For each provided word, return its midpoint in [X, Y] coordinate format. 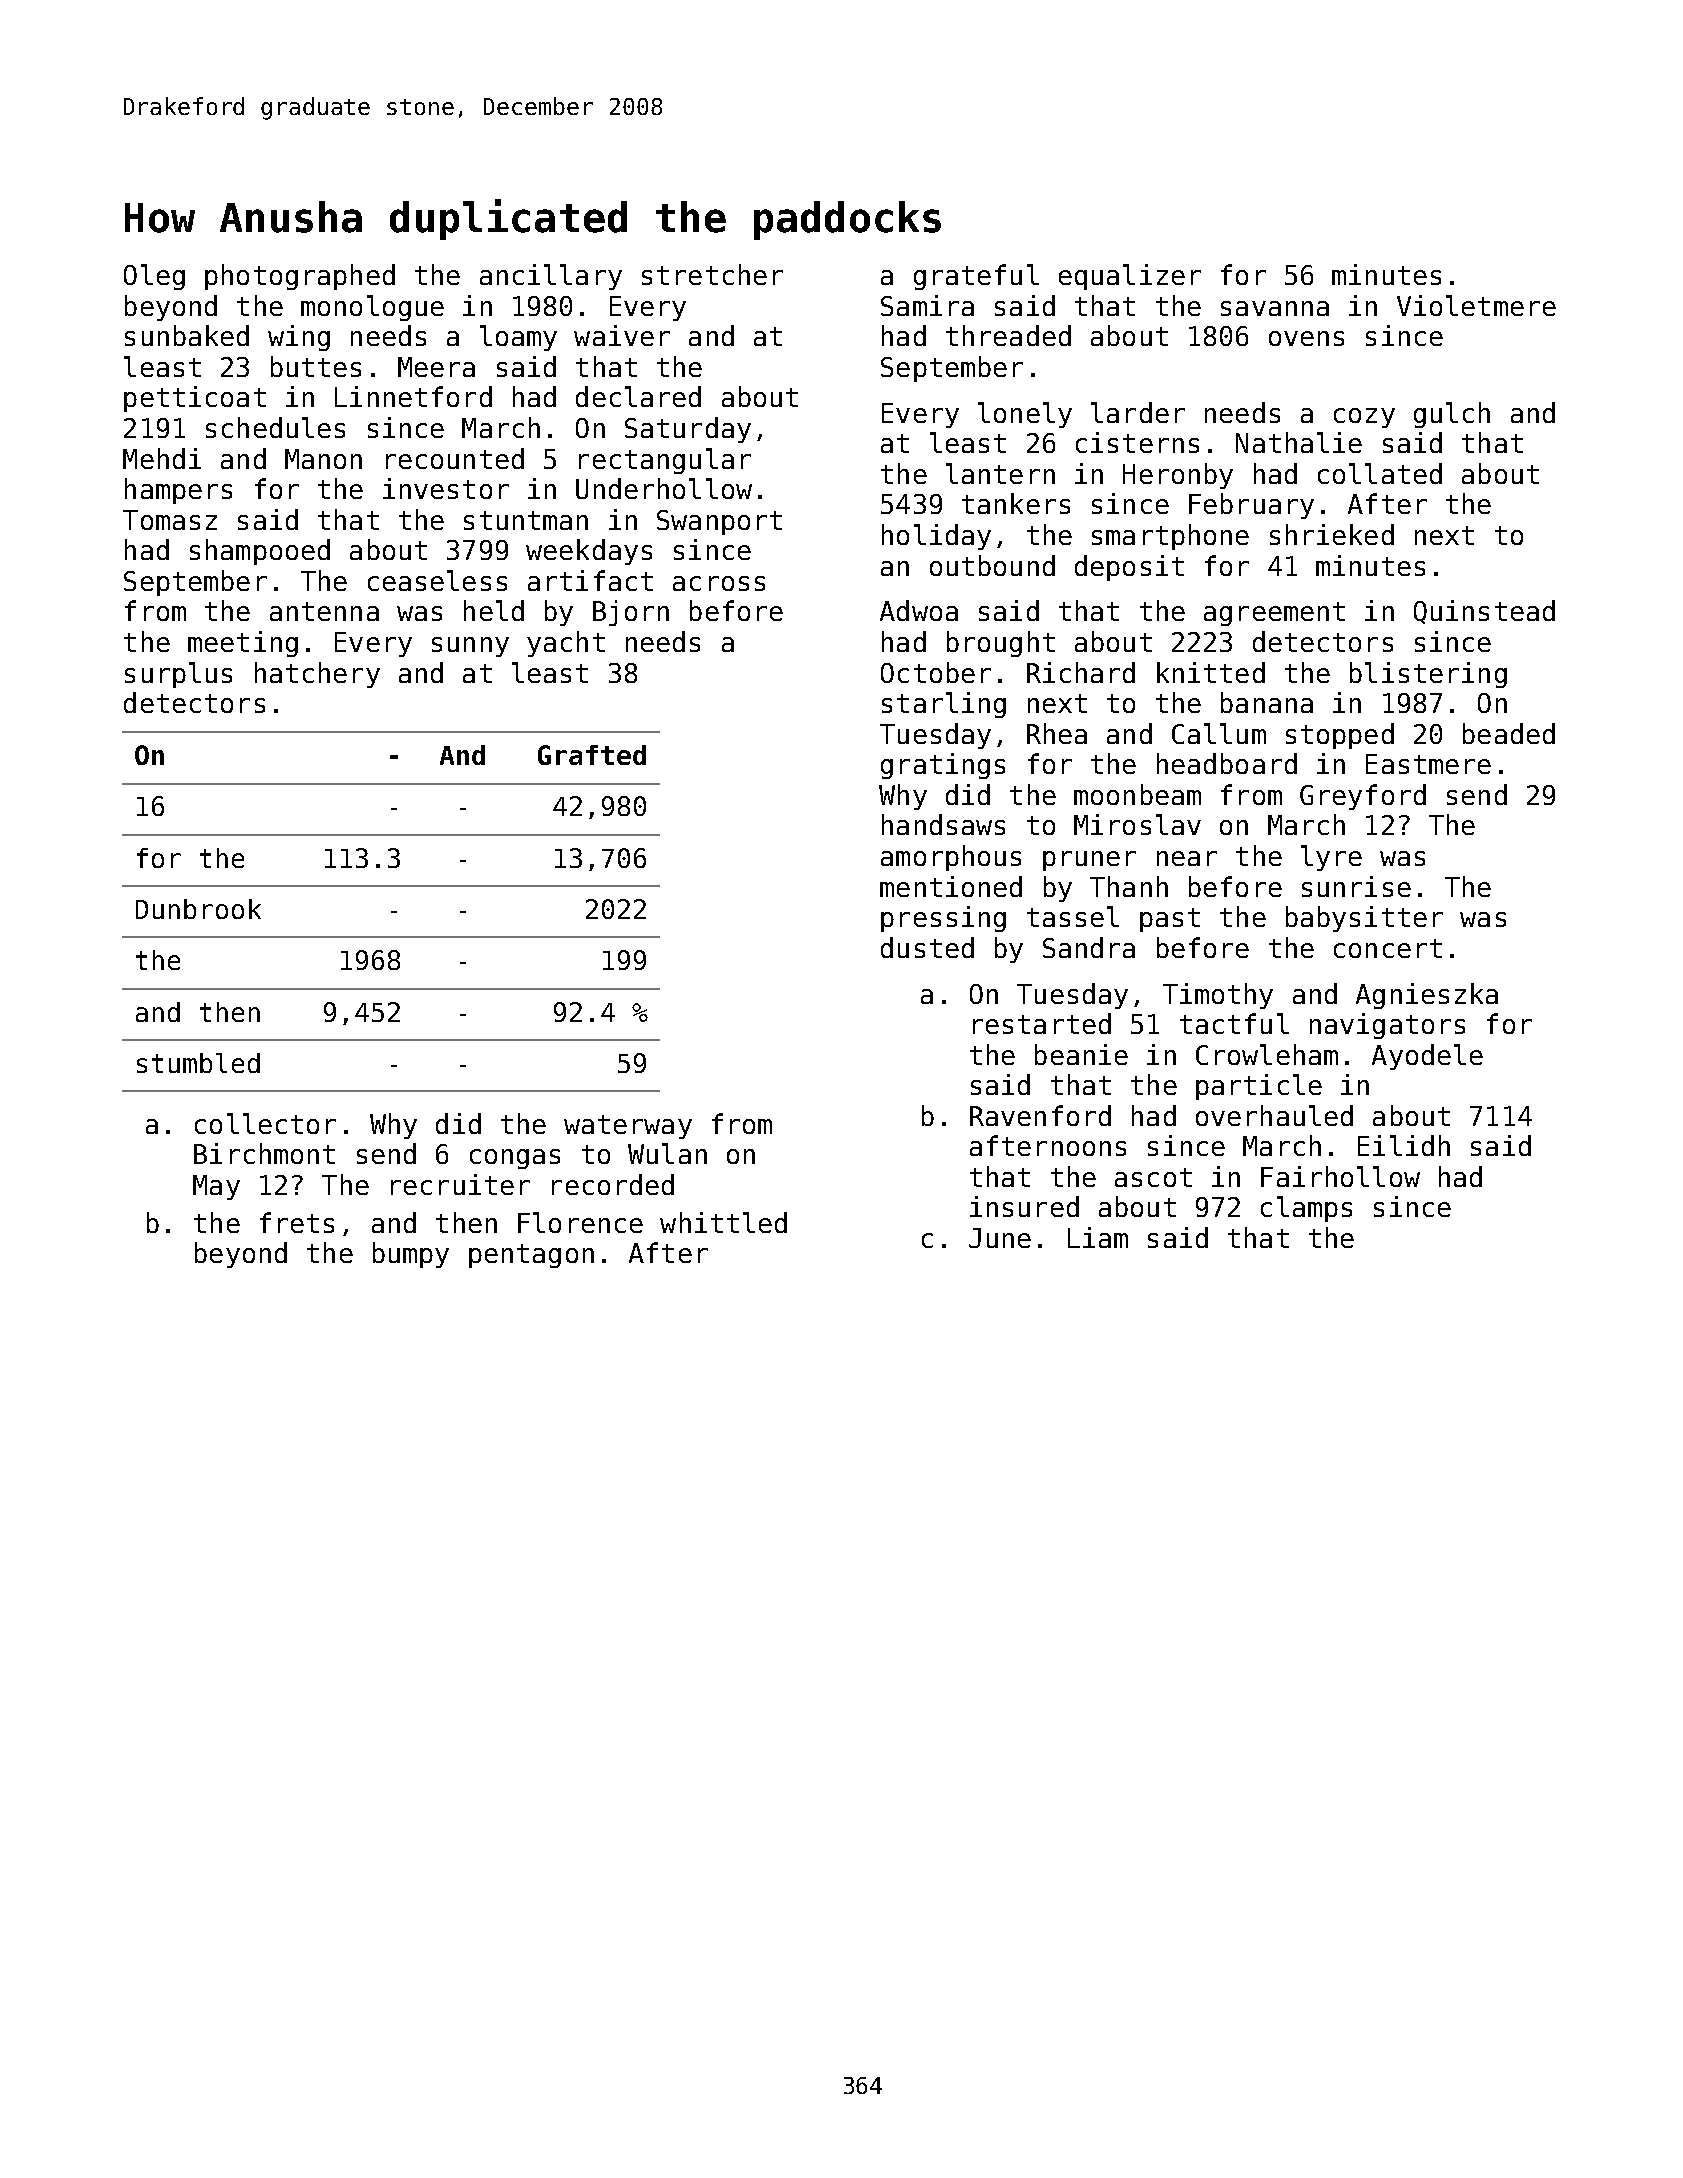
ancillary [551, 277]
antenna [324, 611]
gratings [943, 766]
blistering [1428, 675]
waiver [622, 335]
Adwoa [919, 610]
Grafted [592, 755]
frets [297, 1222]
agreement [1274, 614]
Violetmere [1476, 305]
